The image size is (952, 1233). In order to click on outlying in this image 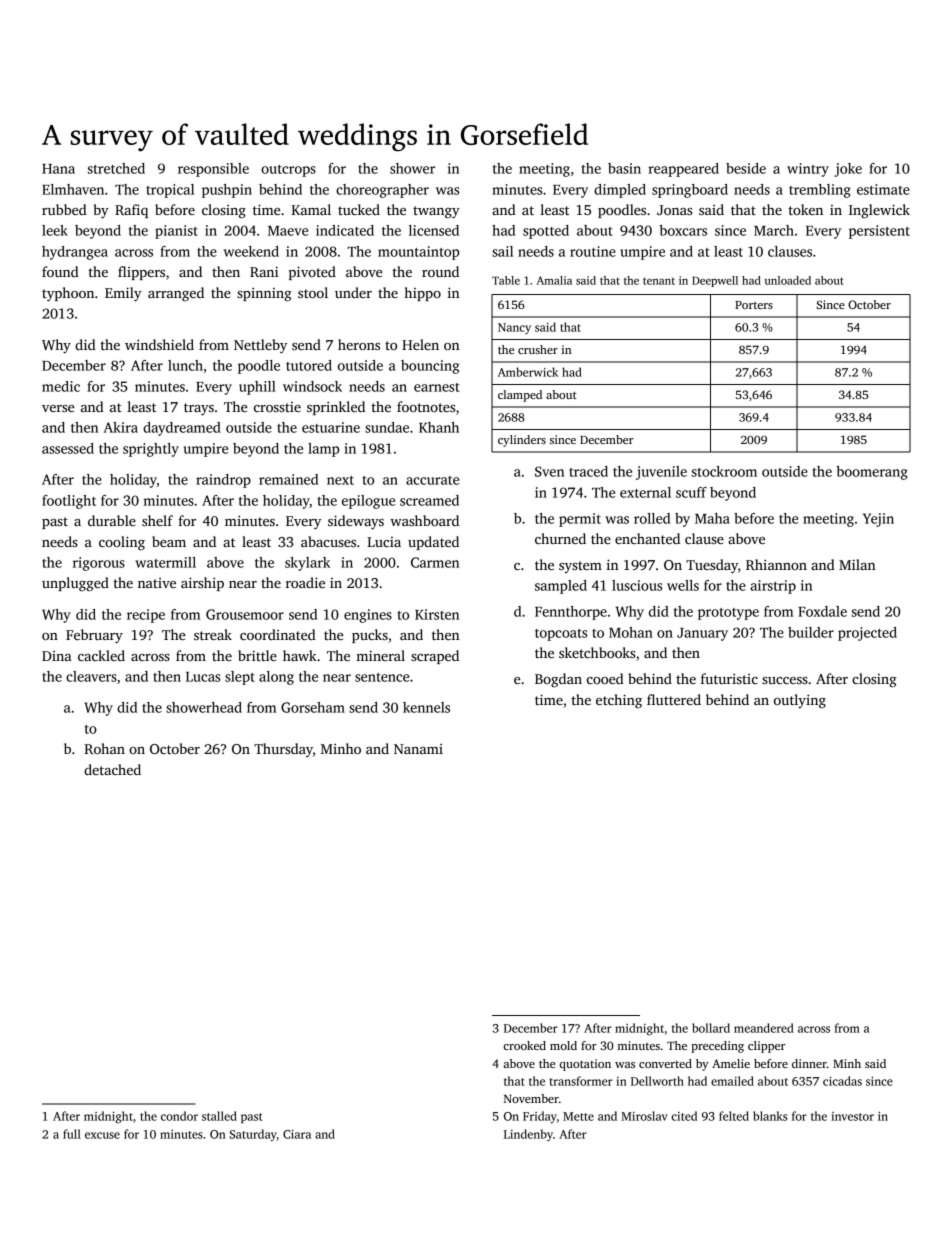, I will do `click(800, 701)`.
